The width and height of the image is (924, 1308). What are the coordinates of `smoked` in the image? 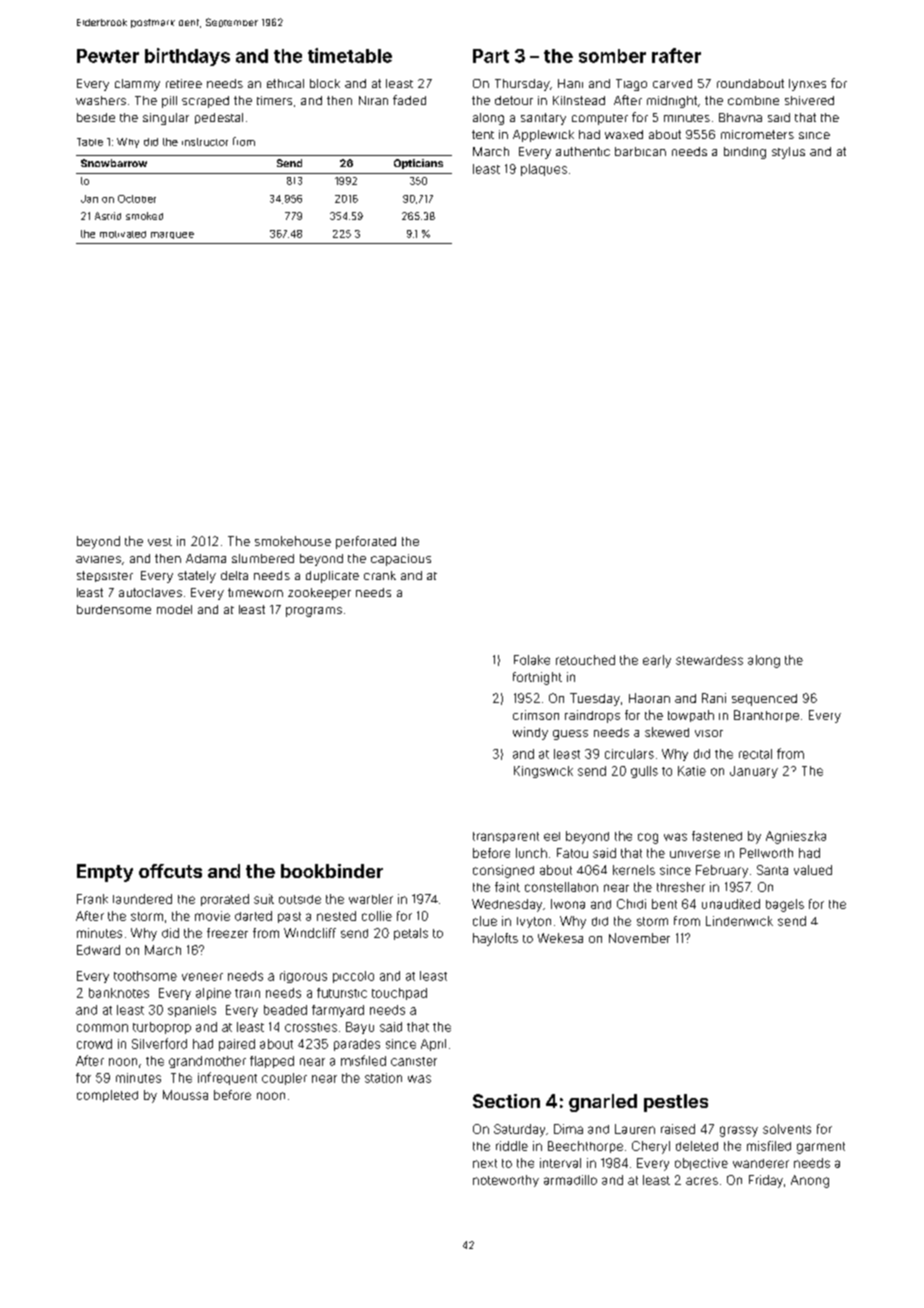 It's located at (144, 216).
